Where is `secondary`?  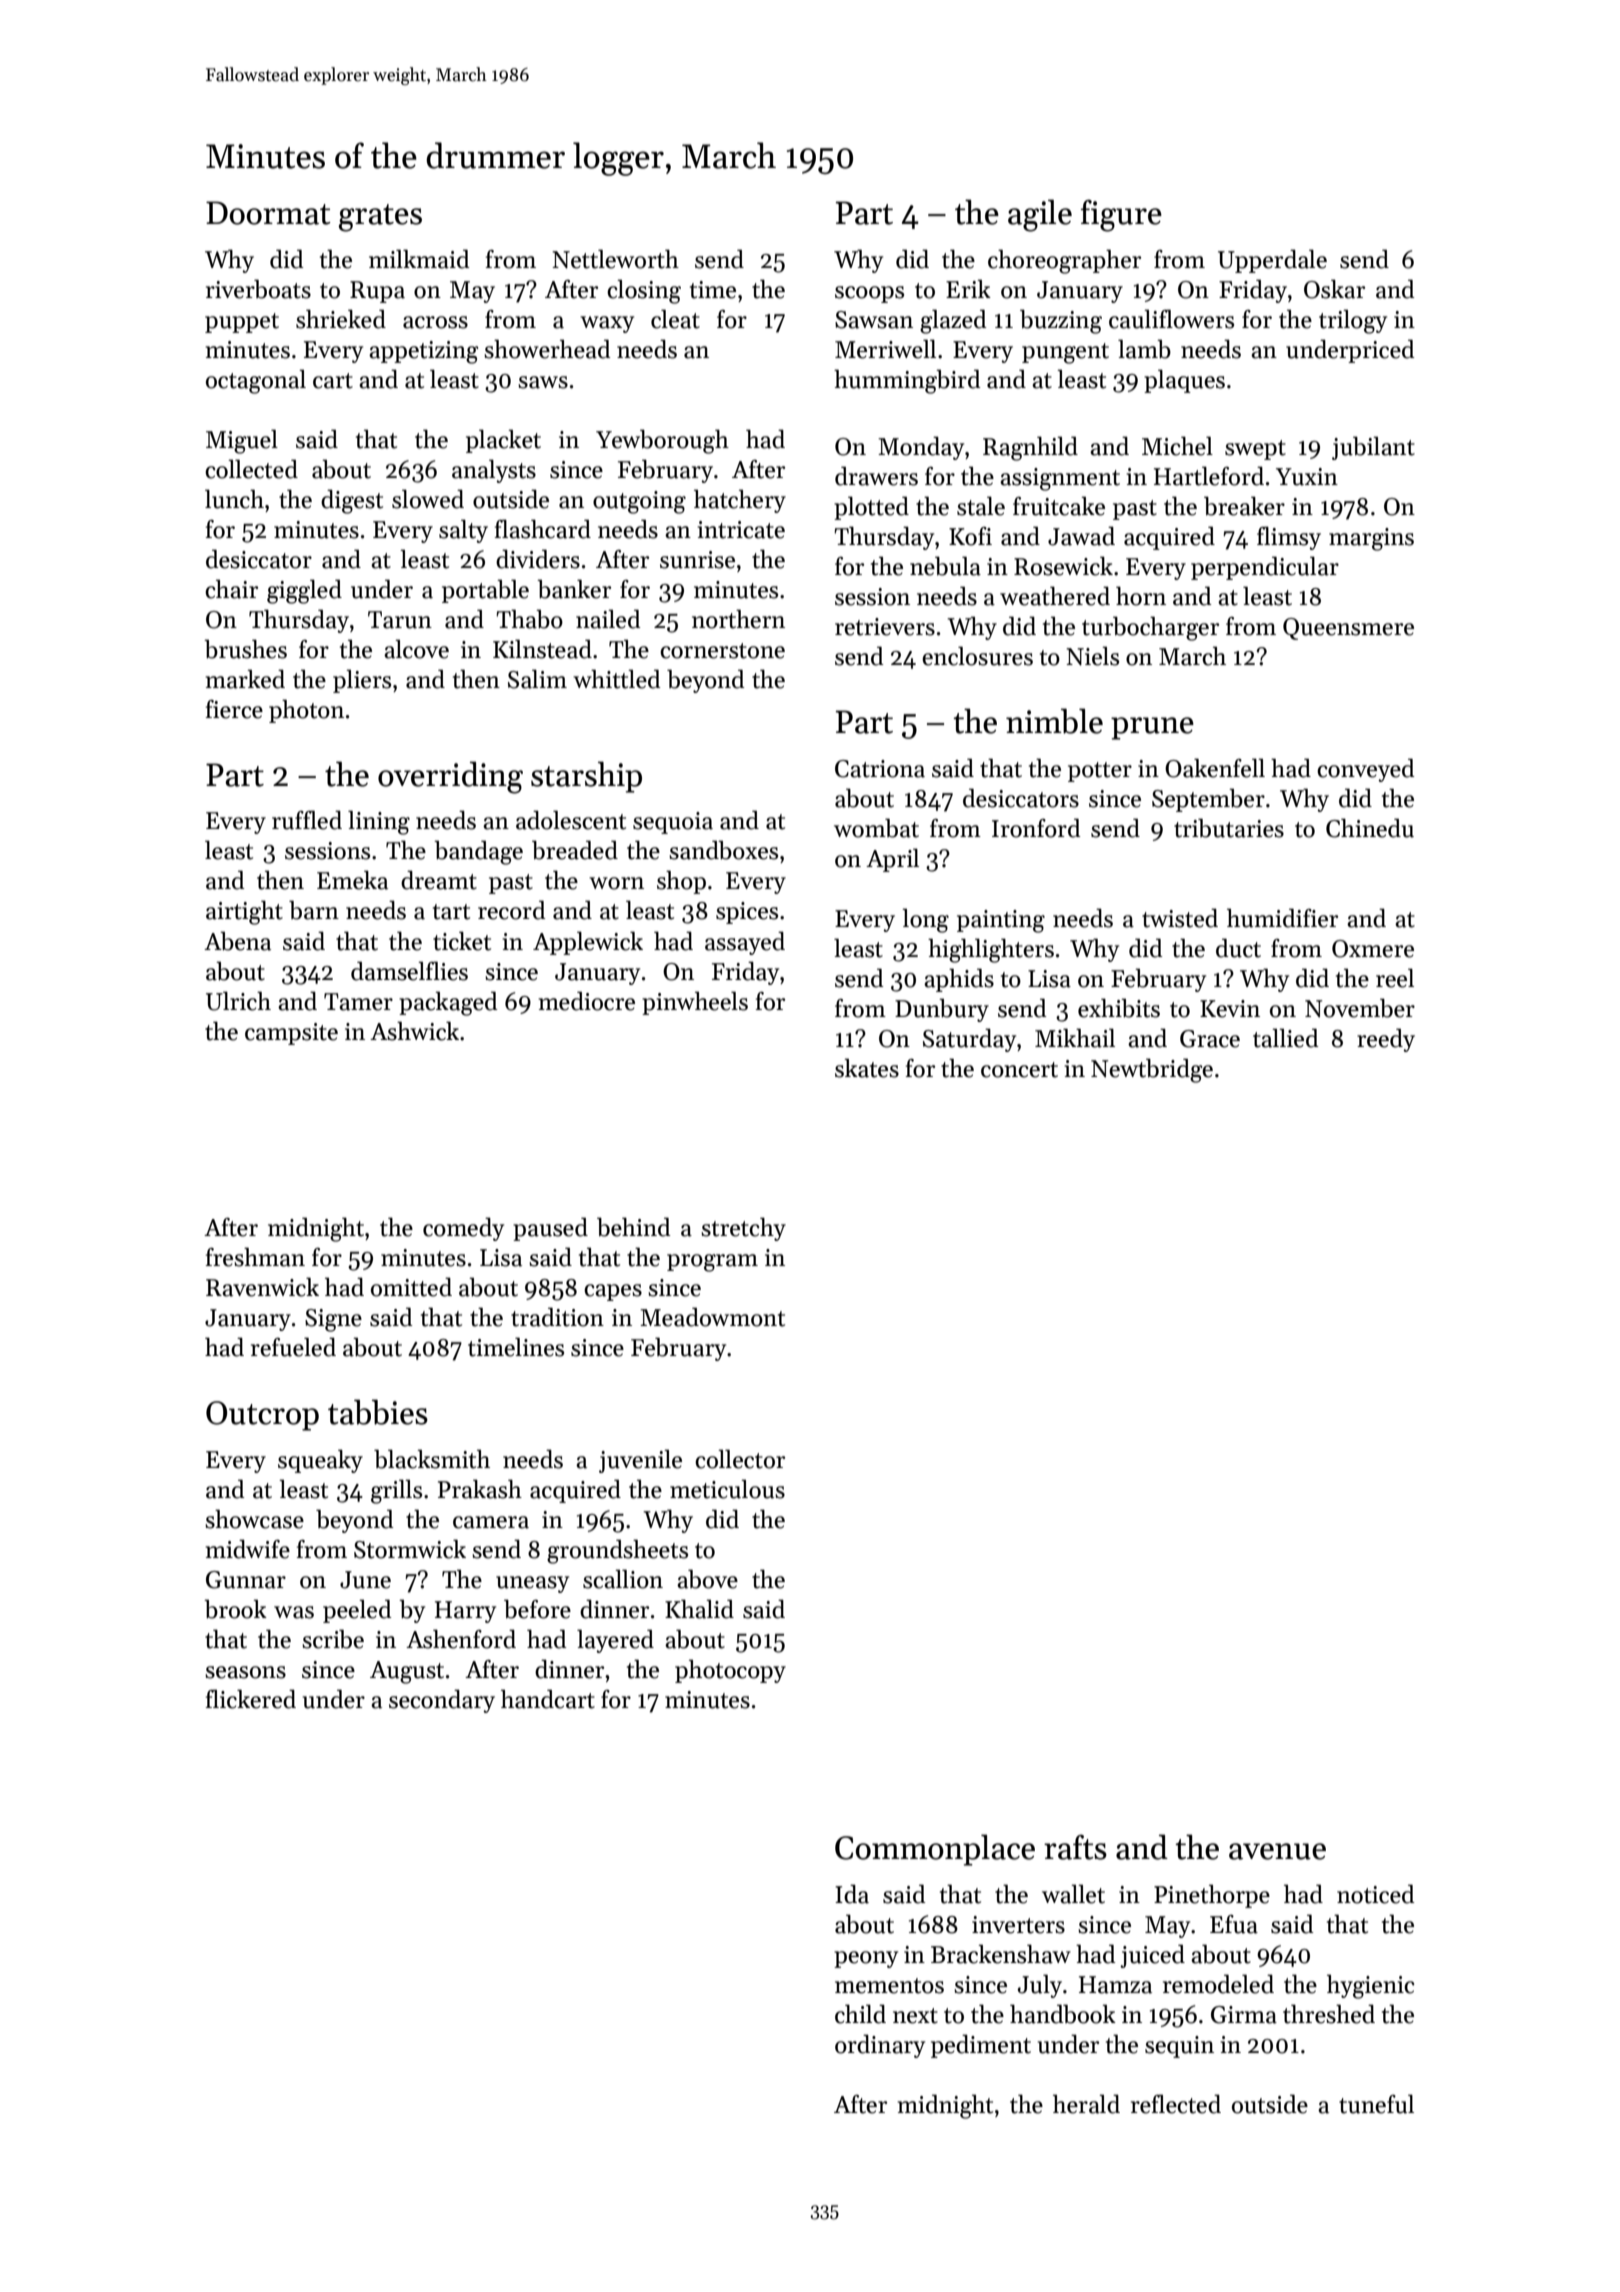
secondary is located at coordinates (442, 1701).
